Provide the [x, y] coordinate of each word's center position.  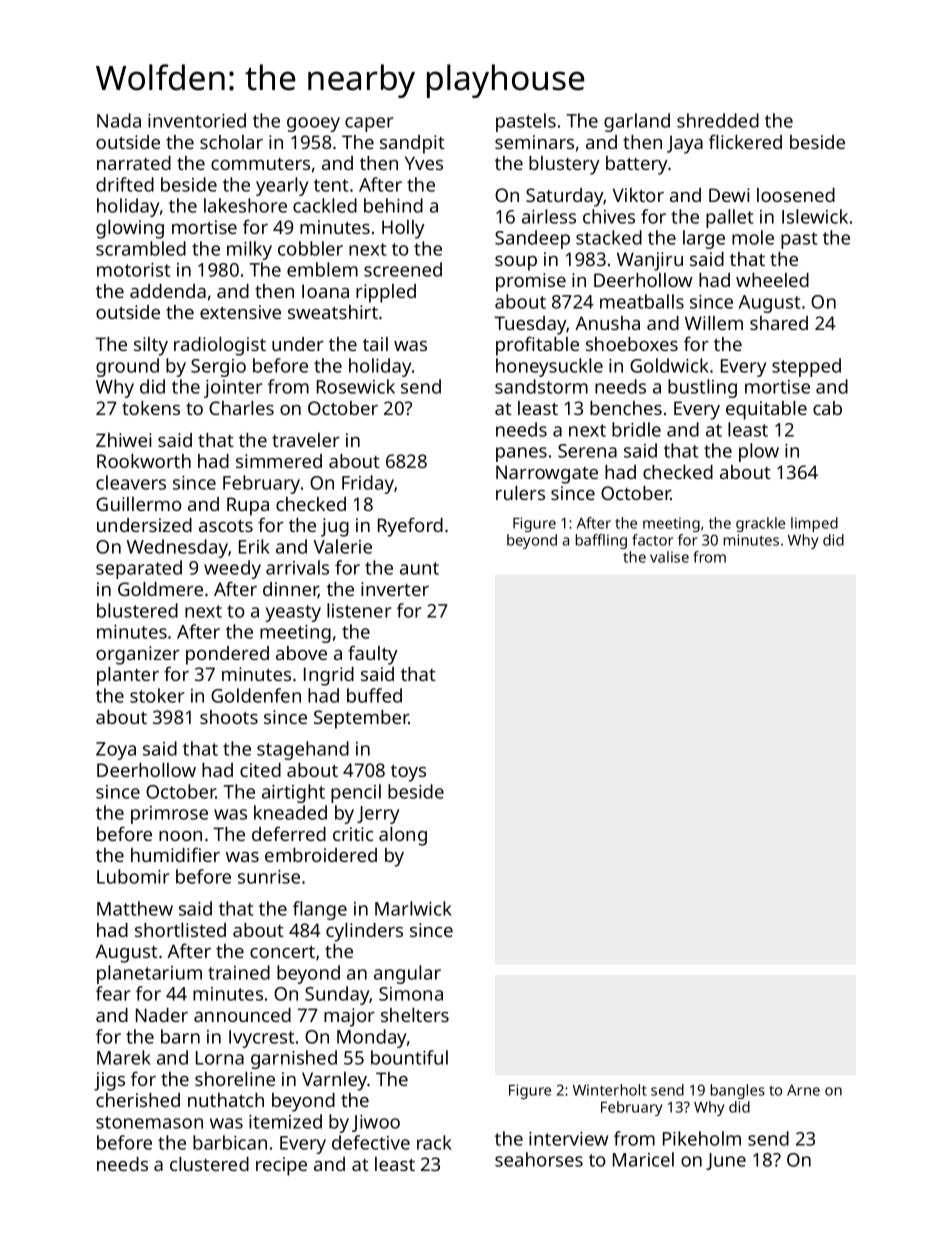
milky [249, 250]
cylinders [364, 932]
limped [814, 524]
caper [369, 124]
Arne [803, 1090]
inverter [395, 589]
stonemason [149, 1122]
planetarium [149, 974]
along [403, 836]
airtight [293, 793]
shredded [718, 120]
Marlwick [413, 908]
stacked [609, 237]
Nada [119, 120]
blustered [137, 610]
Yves [424, 163]
